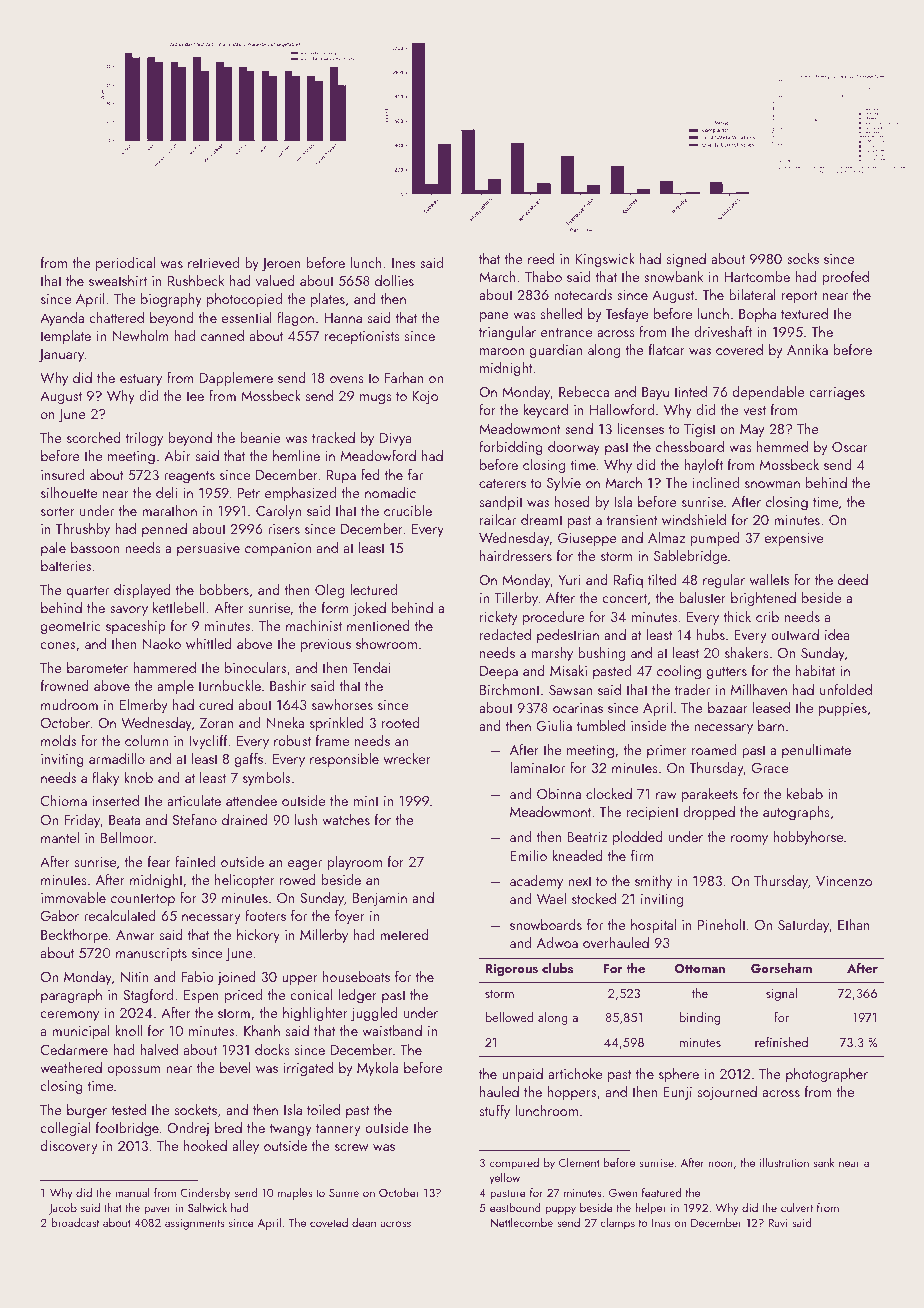 This image has height=1308, width=924. I want to click on Pineholt, so click(722, 924).
